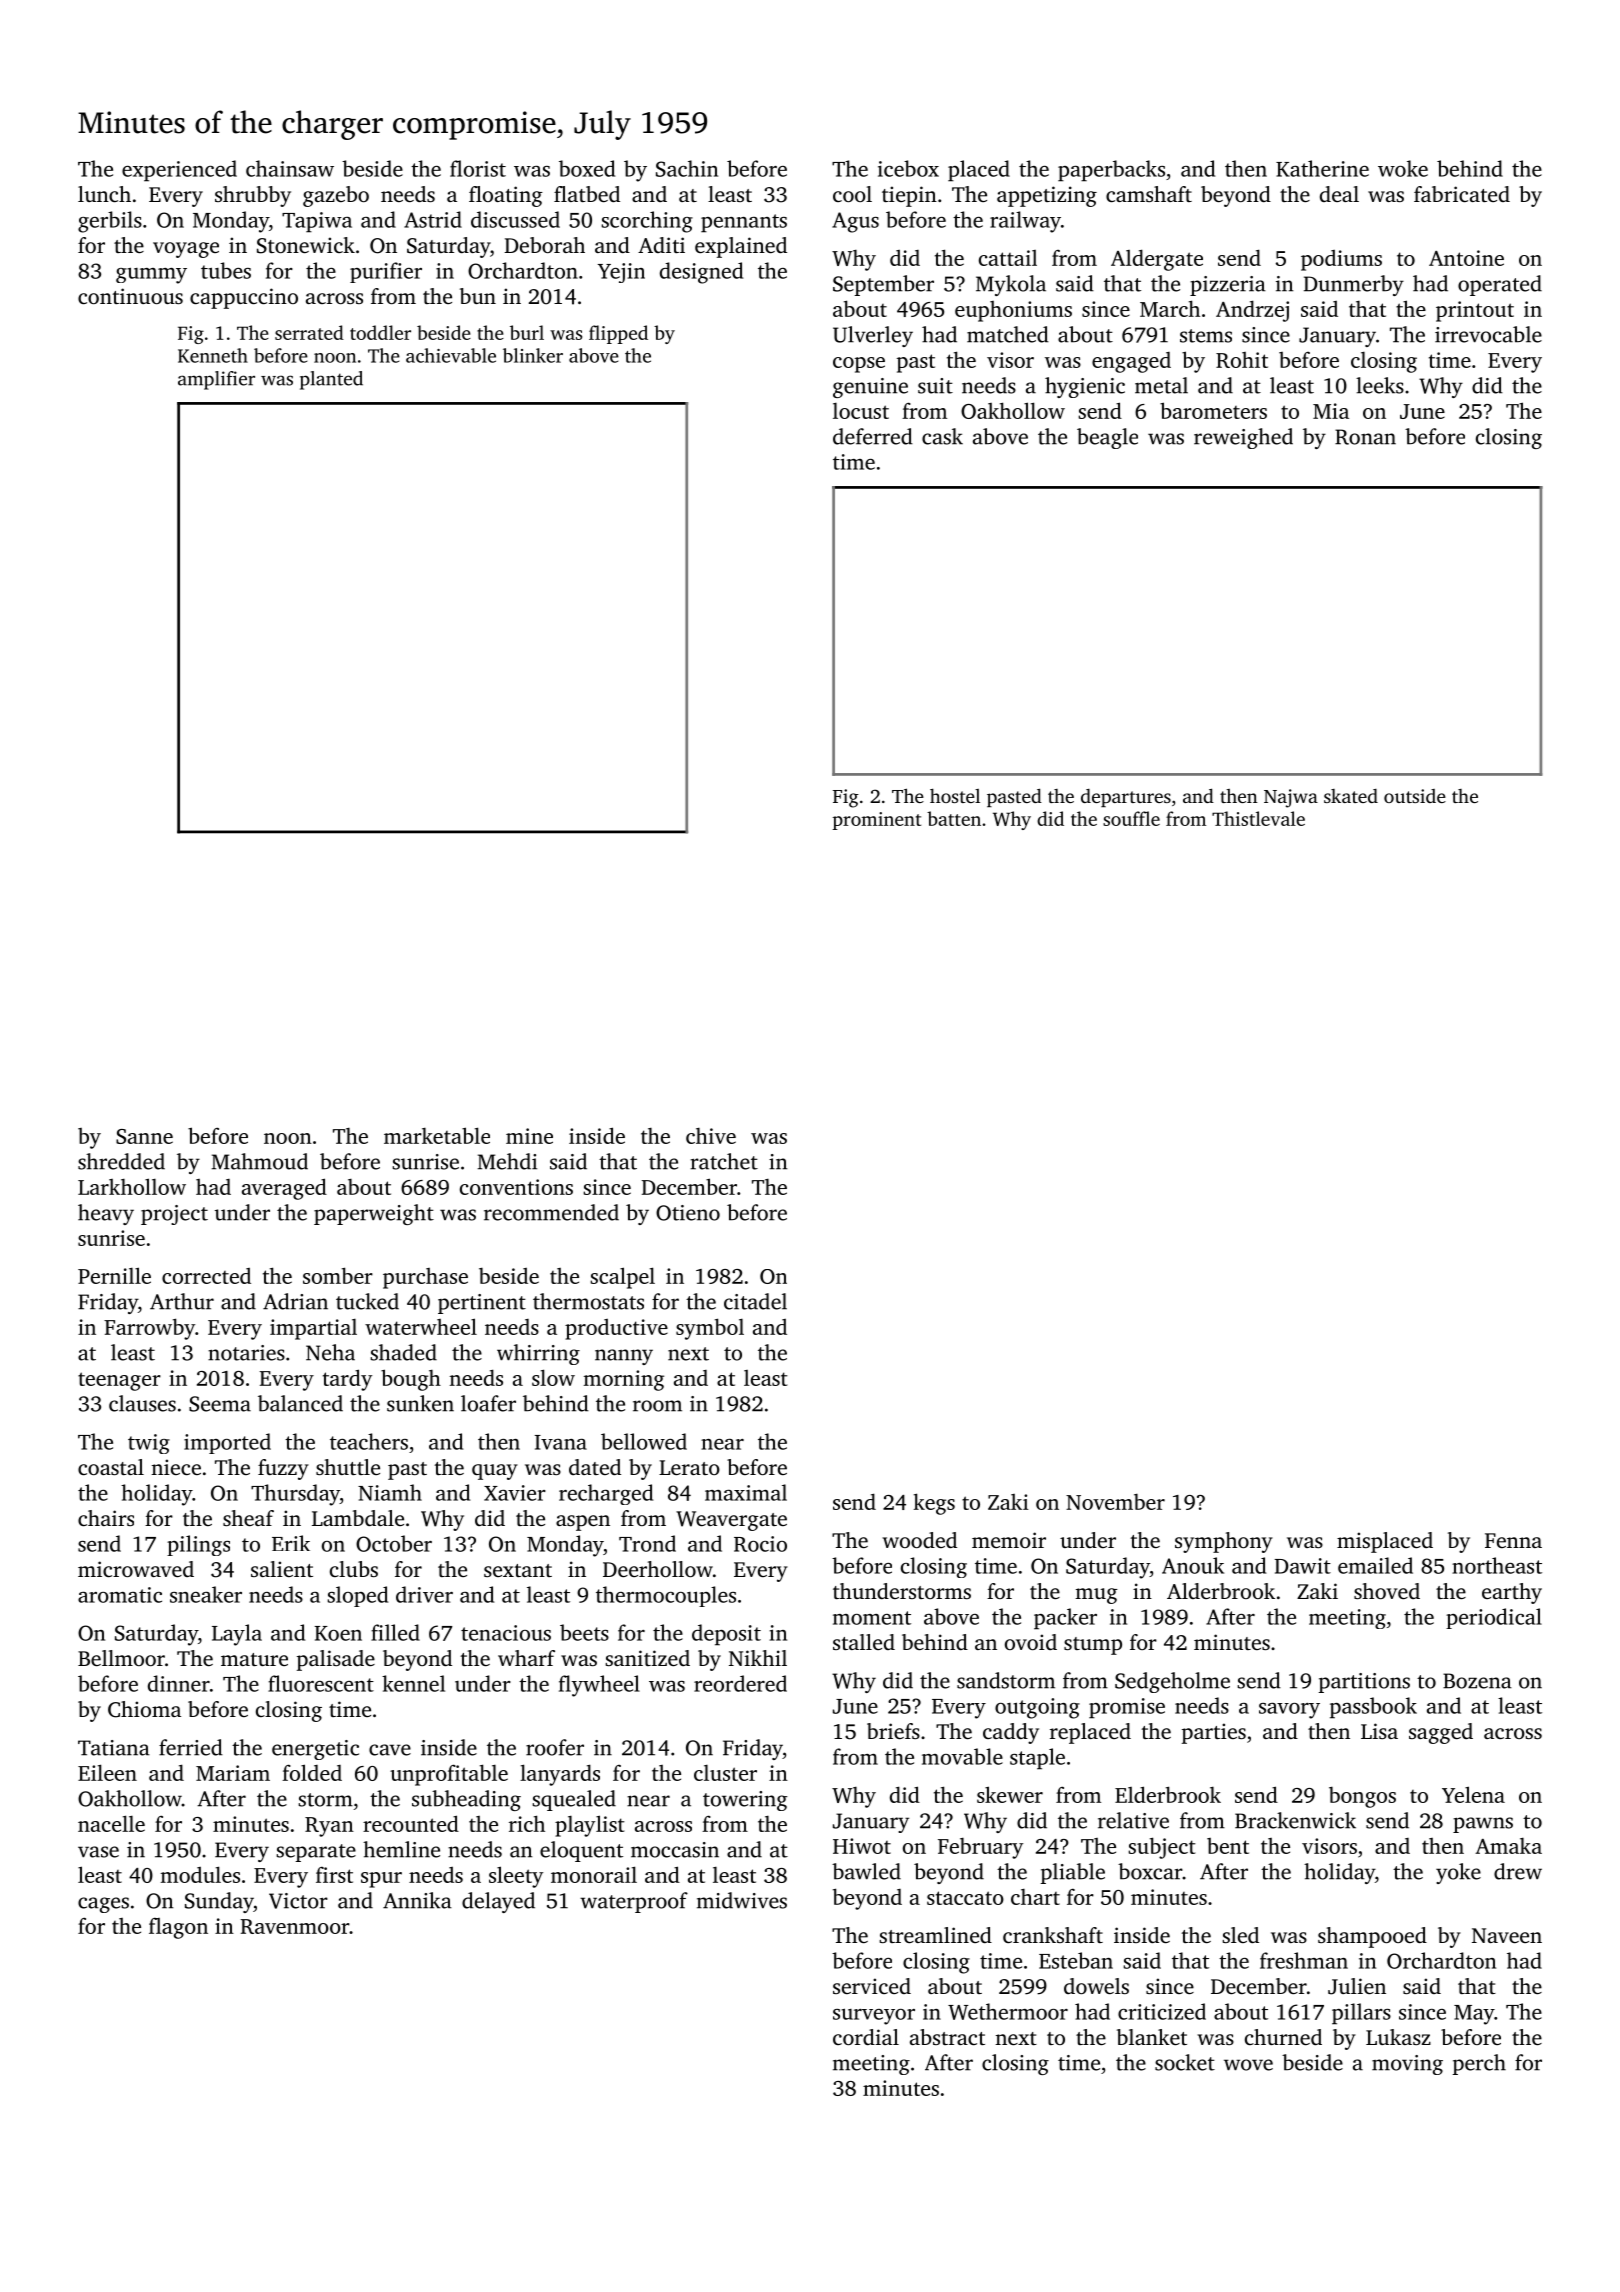 The width and height of the screenshot is (1620, 2292). I want to click on Katherine, so click(1322, 168).
